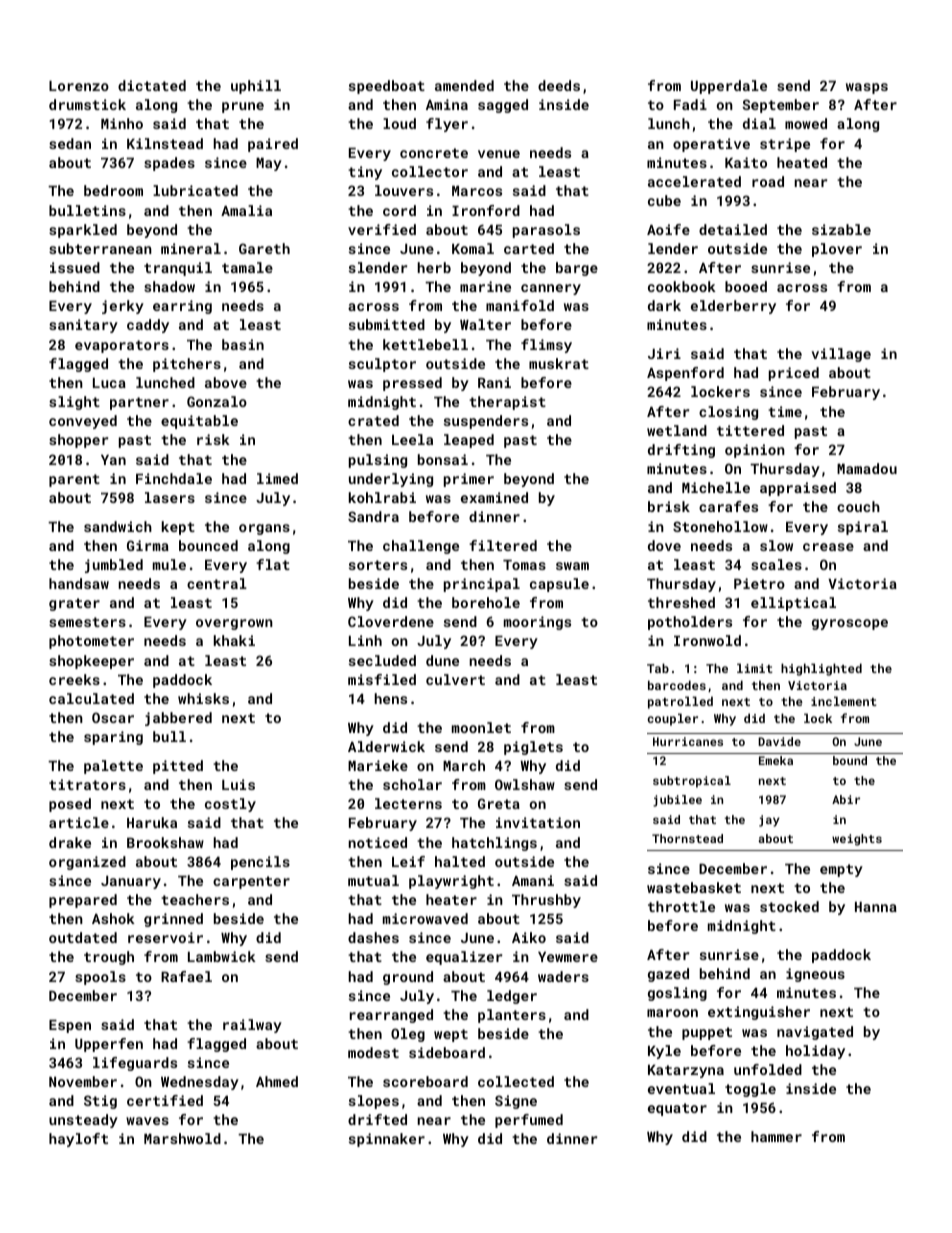 The width and height of the screenshot is (952, 1233). I want to click on equitable, so click(199, 422).
